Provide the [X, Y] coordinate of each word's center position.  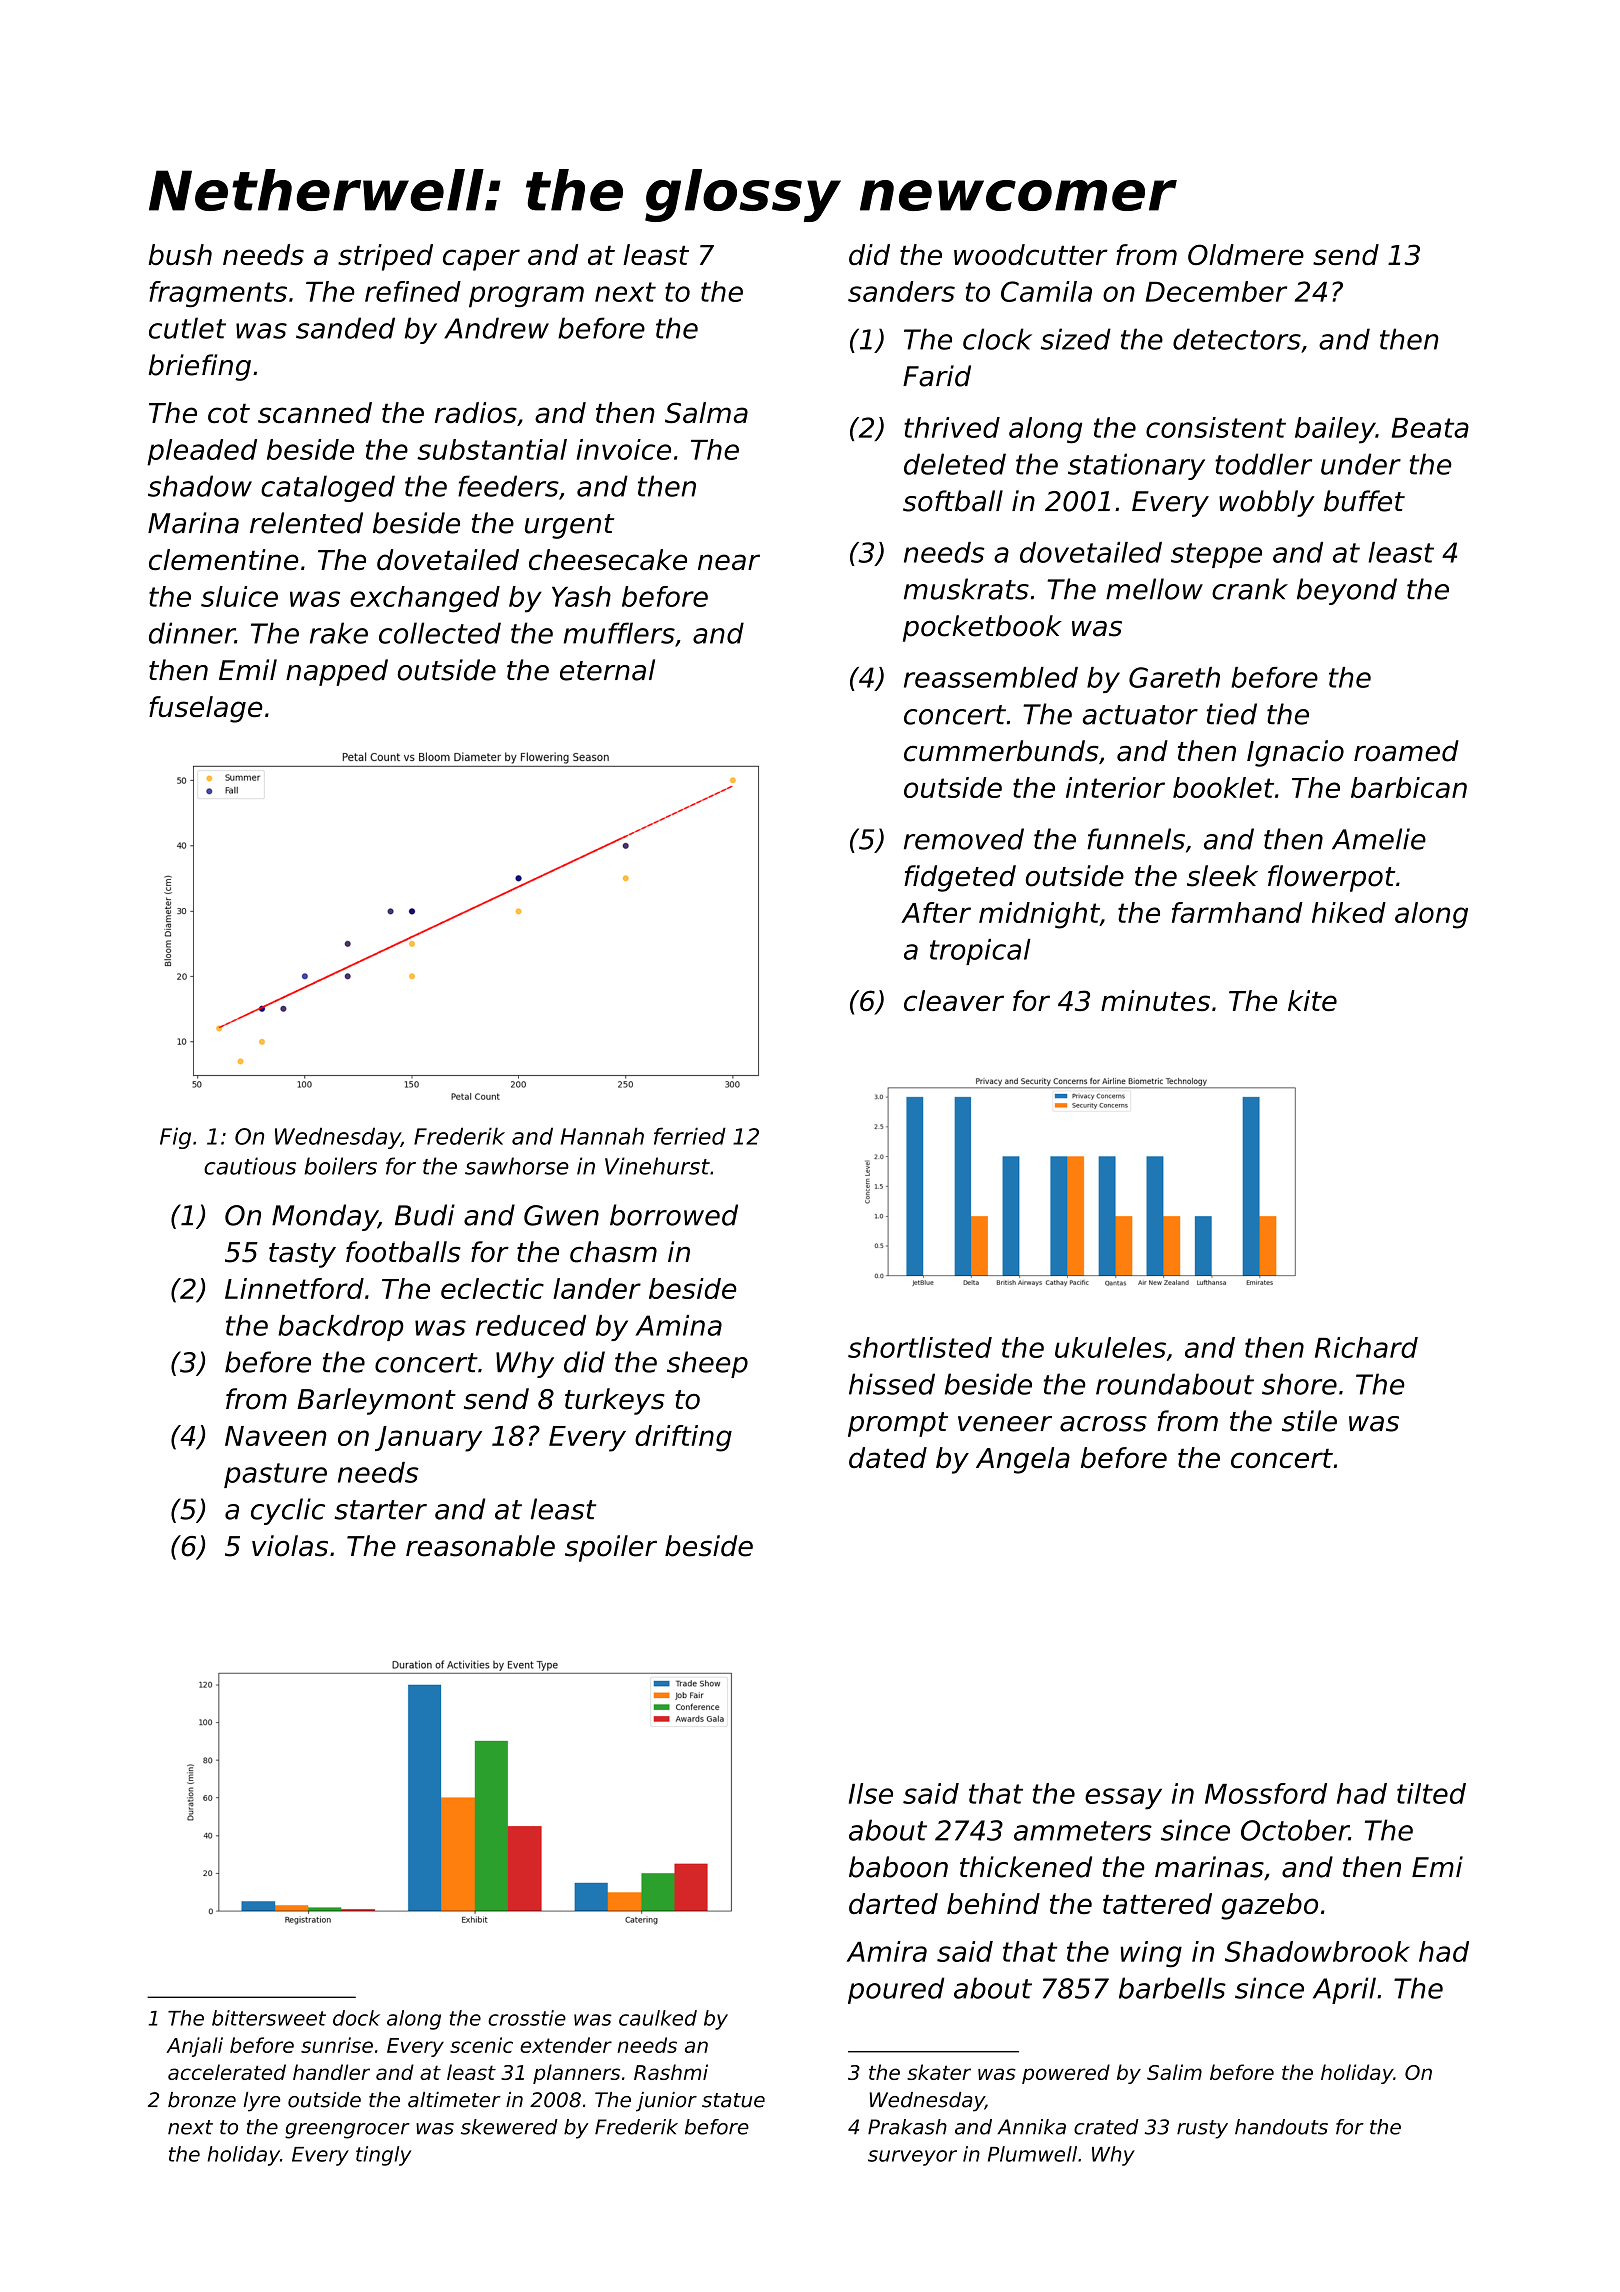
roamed [1406, 751]
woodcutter [1031, 254]
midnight [1039, 915]
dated [888, 1457]
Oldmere [1246, 254]
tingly [384, 2156]
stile [1309, 1421]
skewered [509, 2127]
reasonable [480, 1546]
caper [481, 260]
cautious [250, 1166]
